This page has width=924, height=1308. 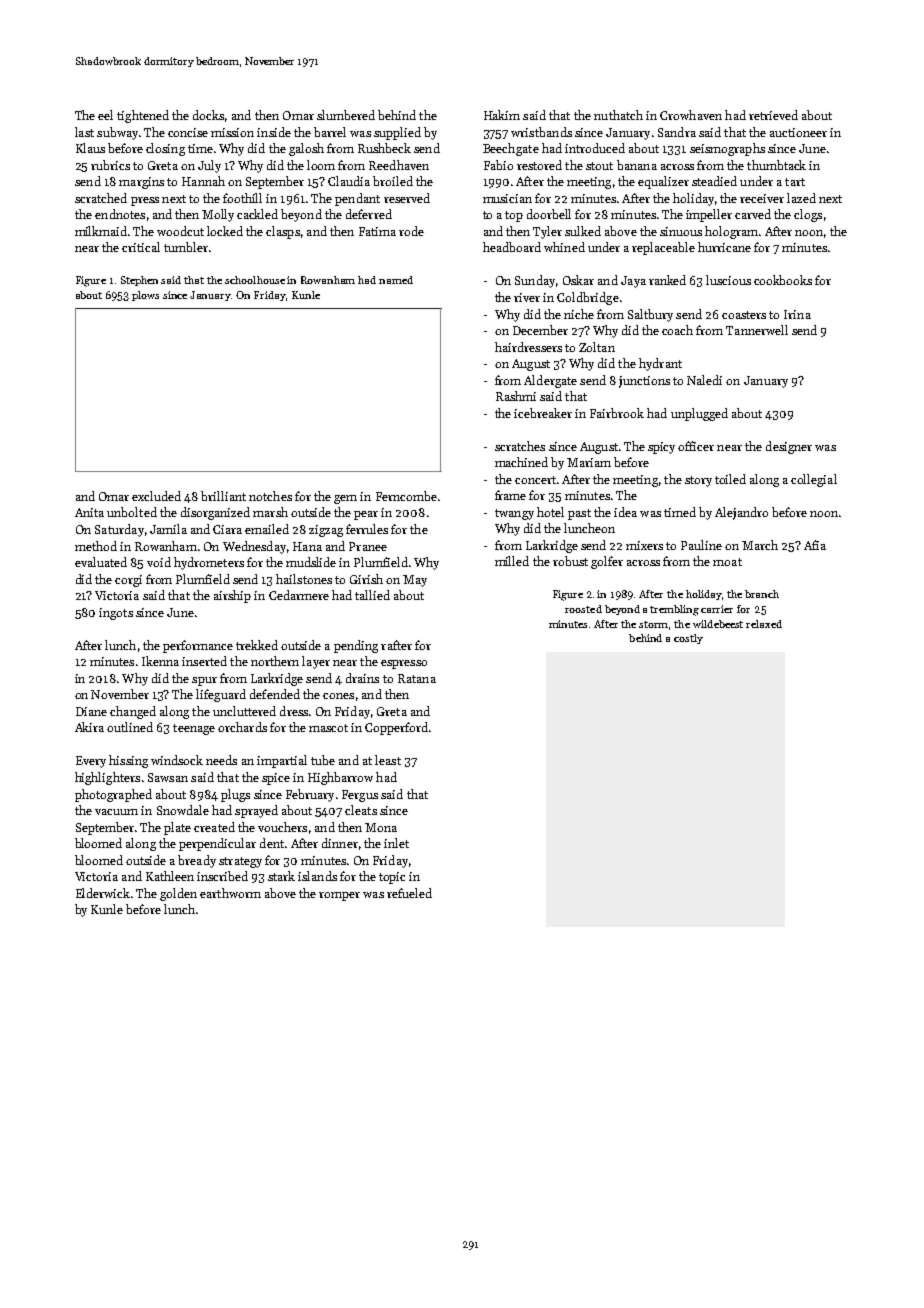 What do you see at coordinates (366, 515) in the page?
I see `pear` at bounding box center [366, 515].
